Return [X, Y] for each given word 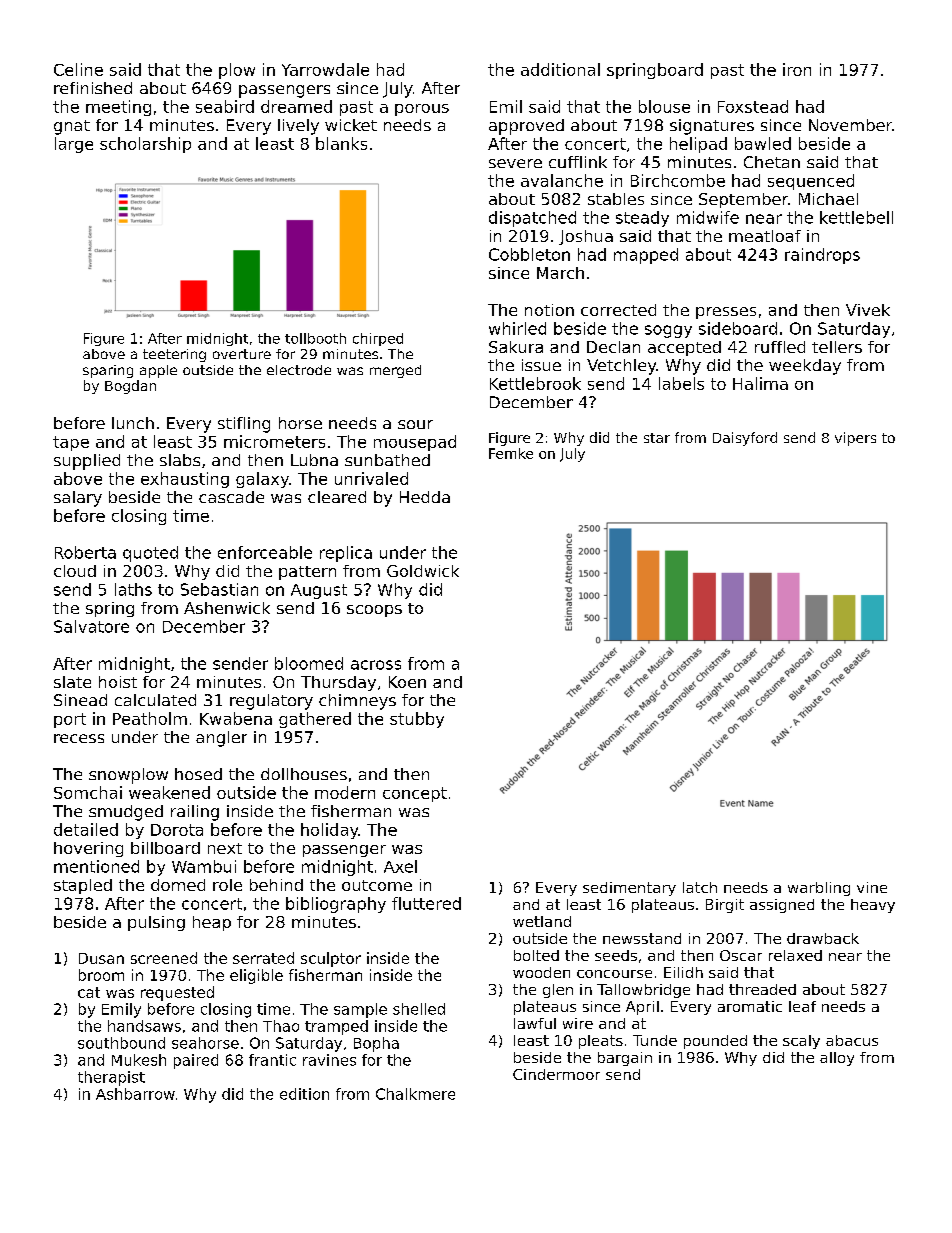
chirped [378, 339]
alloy [837, 1059]
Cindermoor [556, 1074]
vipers [855, 439]
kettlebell [856, 217]
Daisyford [745, 439]
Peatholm [150, 718]
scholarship [145, 145]
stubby [417, 720]
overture [242, 354]
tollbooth [315, 338]
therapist [111, 1078]
